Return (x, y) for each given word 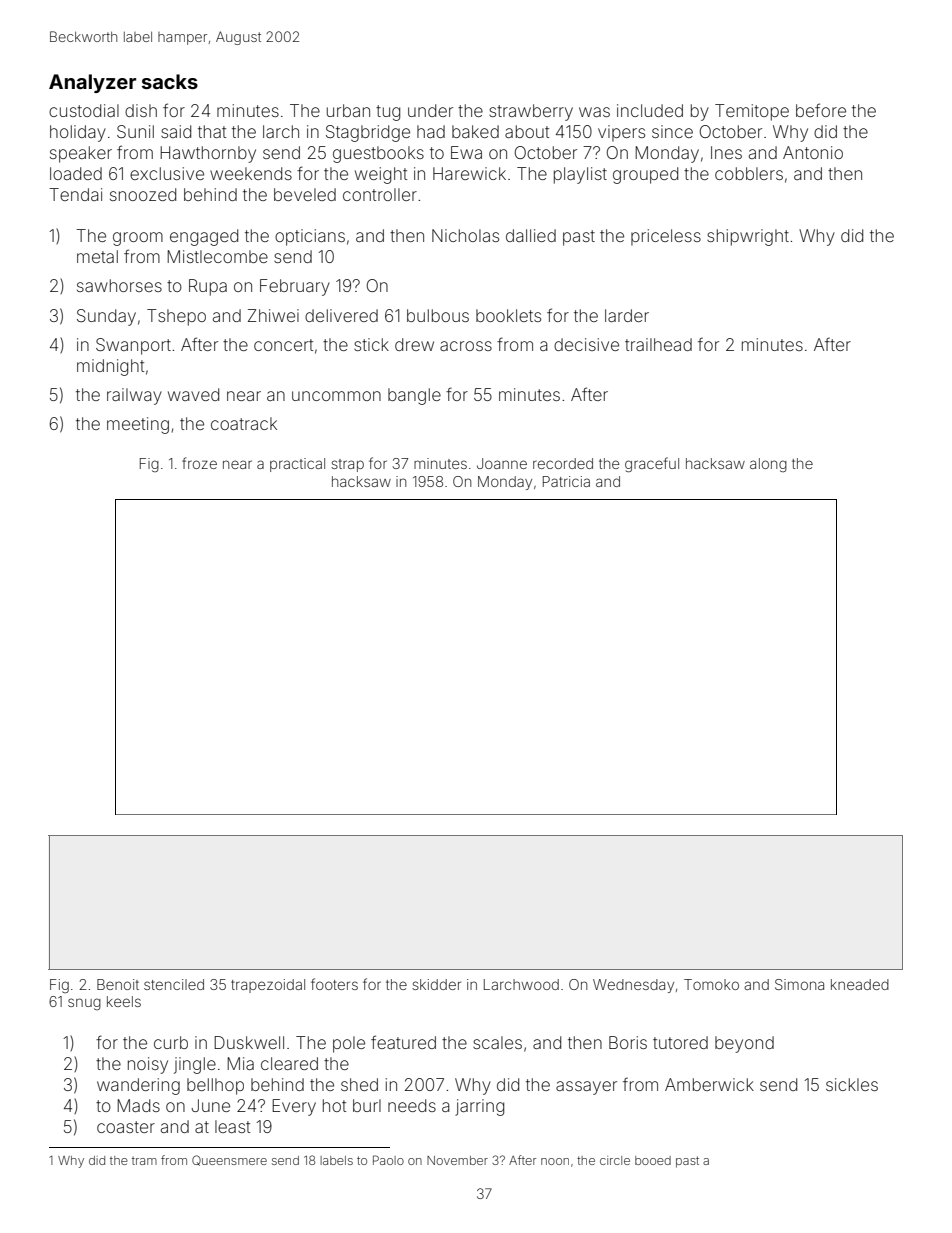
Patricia (566, 481)
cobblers (749, 173)
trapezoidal (268, 986)
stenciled (174, 984)
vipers (621, 133)
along (768, 465)
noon (555, 1161)
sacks (170, 81)
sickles (852, 1084)
